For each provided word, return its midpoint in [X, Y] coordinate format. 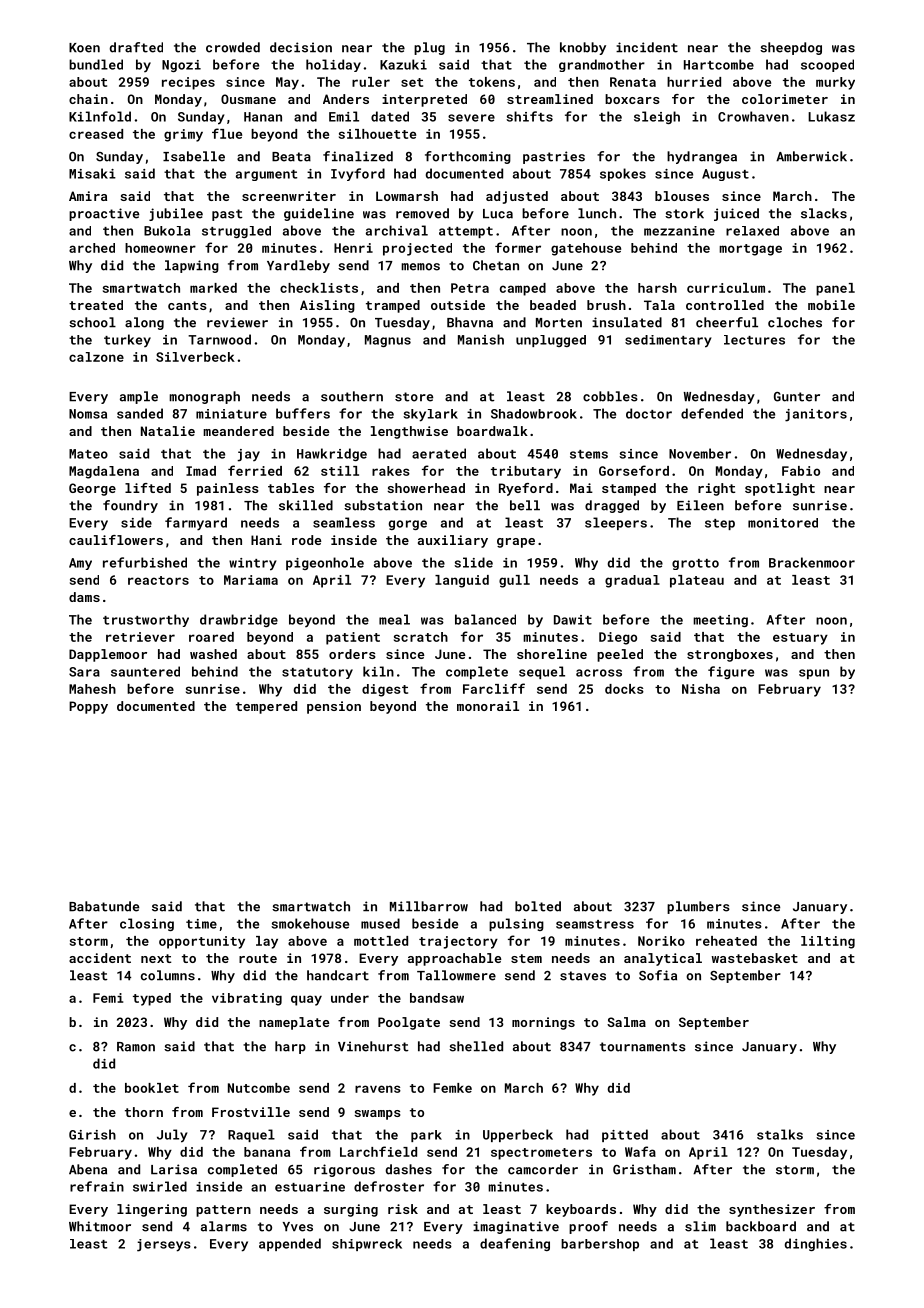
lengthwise [409, 432]
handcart [338, 975]
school [92, 322]
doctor [649, 413]
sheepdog [791, 48]
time [201, 924]
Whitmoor [100, 1226]
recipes [188, 83]
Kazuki [403, 64]
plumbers [698, 907]
